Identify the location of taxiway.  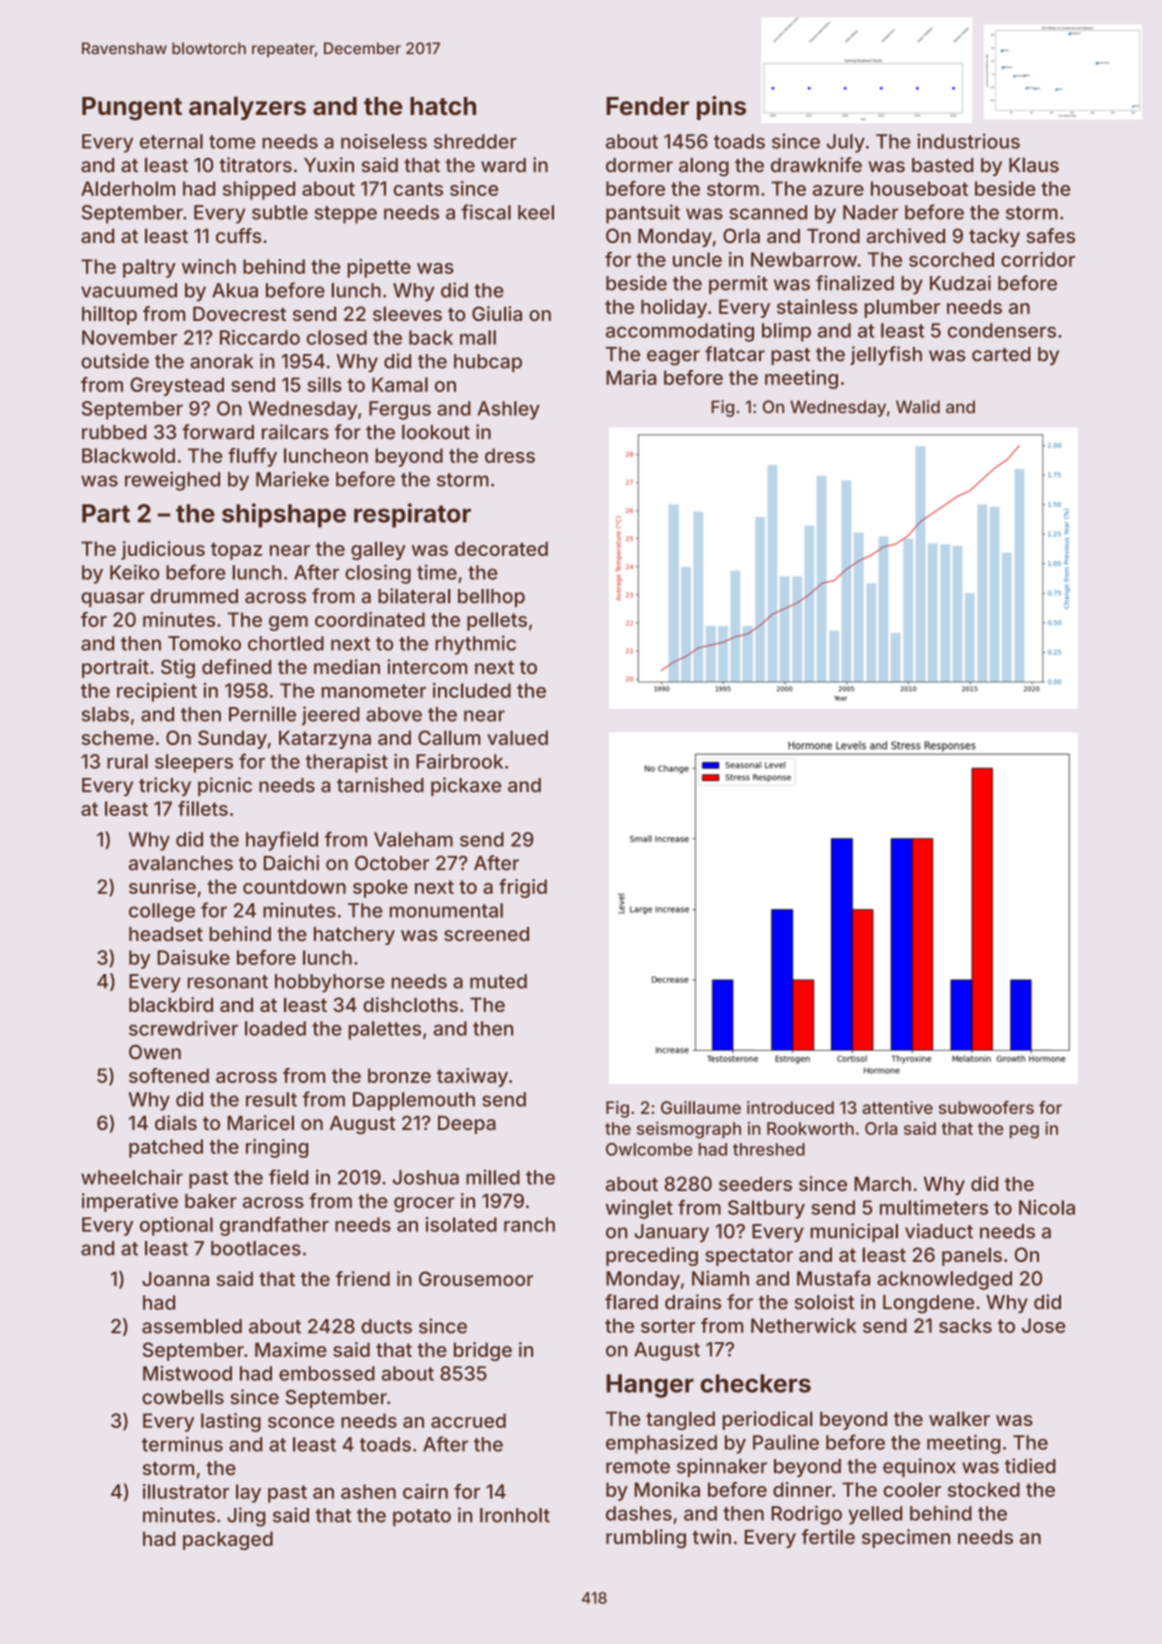
(472, 1077).
